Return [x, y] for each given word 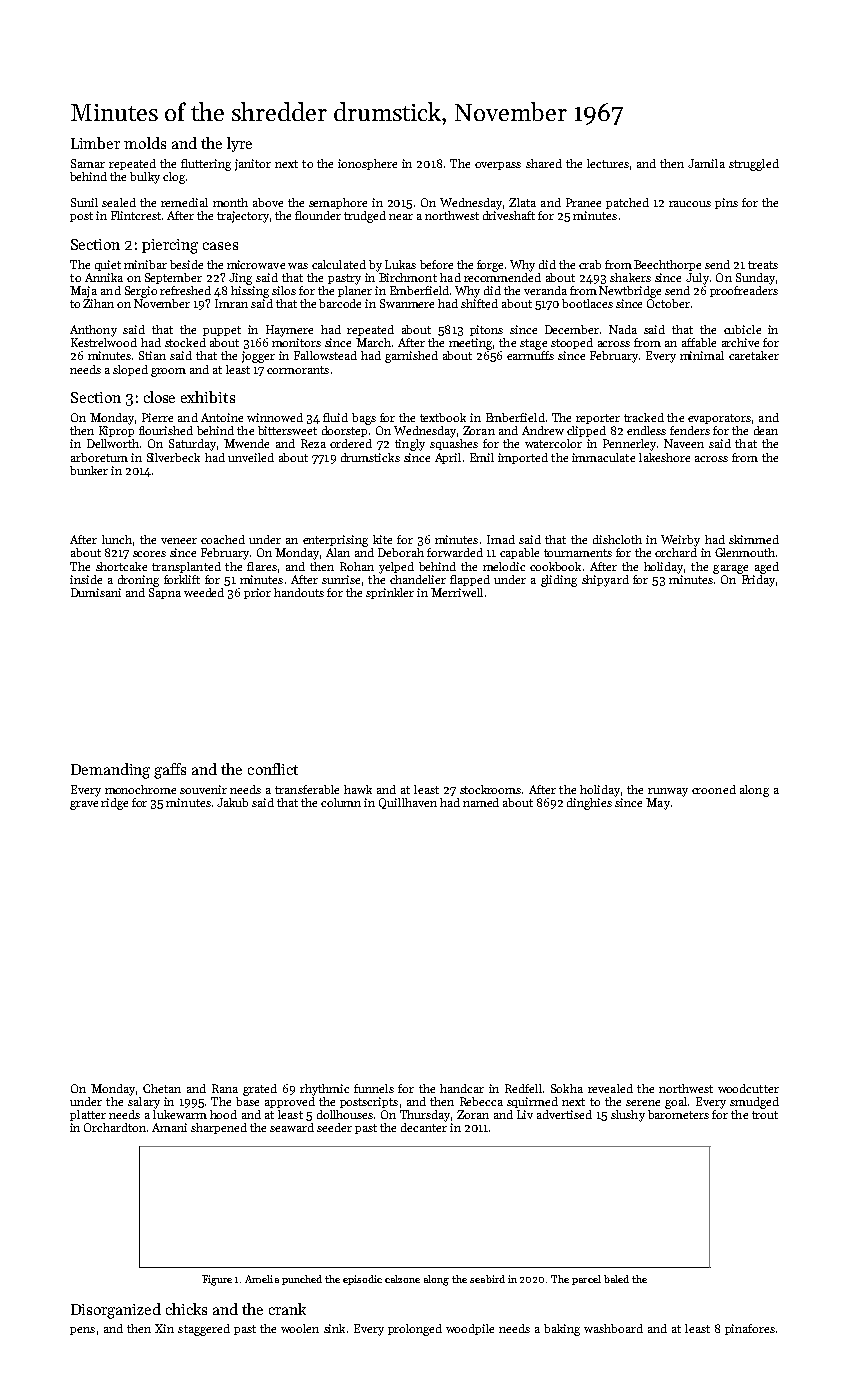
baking [562, 1330]
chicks [186, 1309]
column [341, 802]
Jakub [232, 802]
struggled [754, 165]
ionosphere [367, 164]
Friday [758, 581]
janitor [253, 165]
